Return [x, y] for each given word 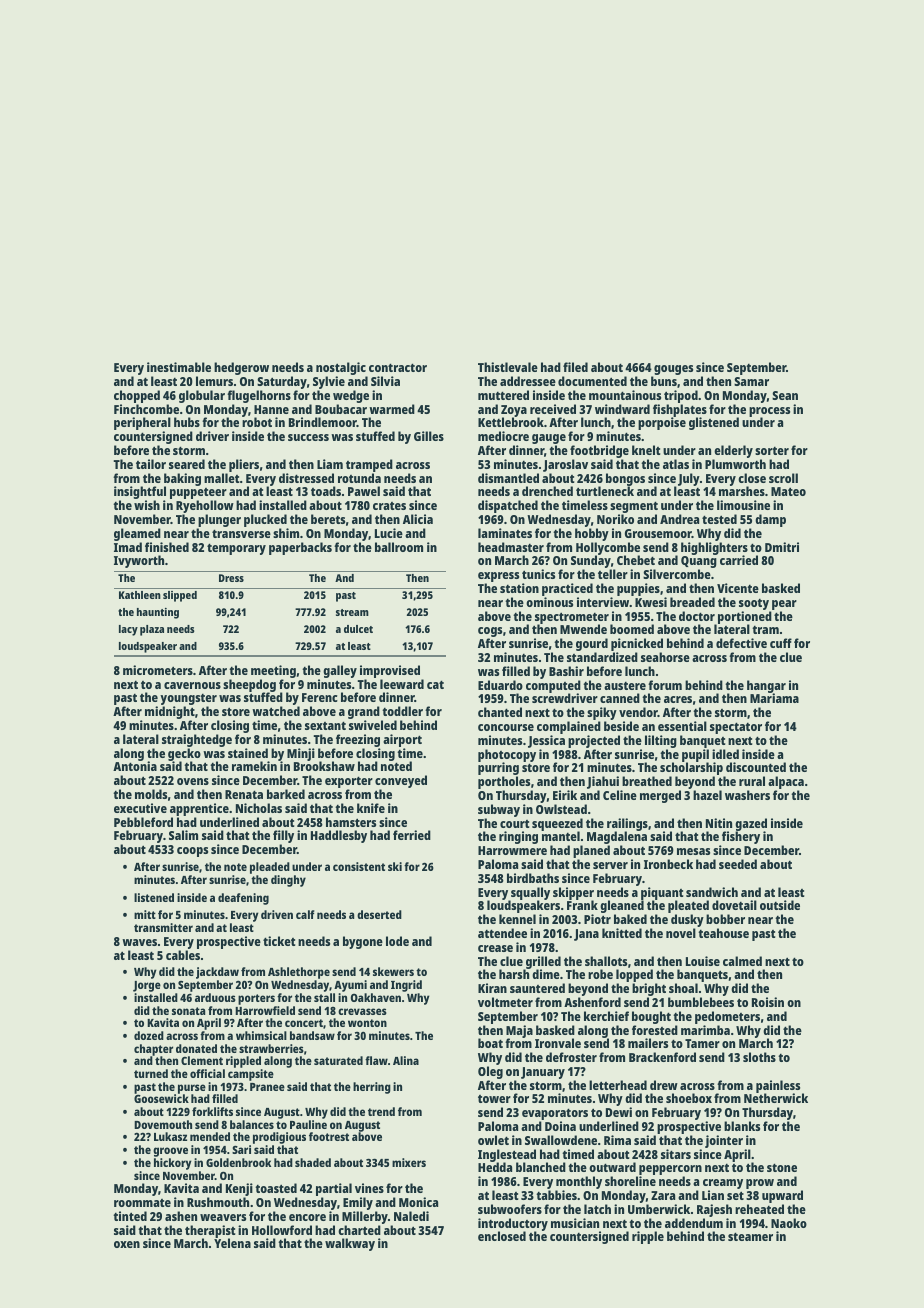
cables [183, 955]
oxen [127, 1244]
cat [435, 684]
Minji [301, 754]
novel [681, 933]
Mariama [774, 698]
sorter [772, 451]
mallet [221, 478]
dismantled [508, 478]
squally [530, 894]
